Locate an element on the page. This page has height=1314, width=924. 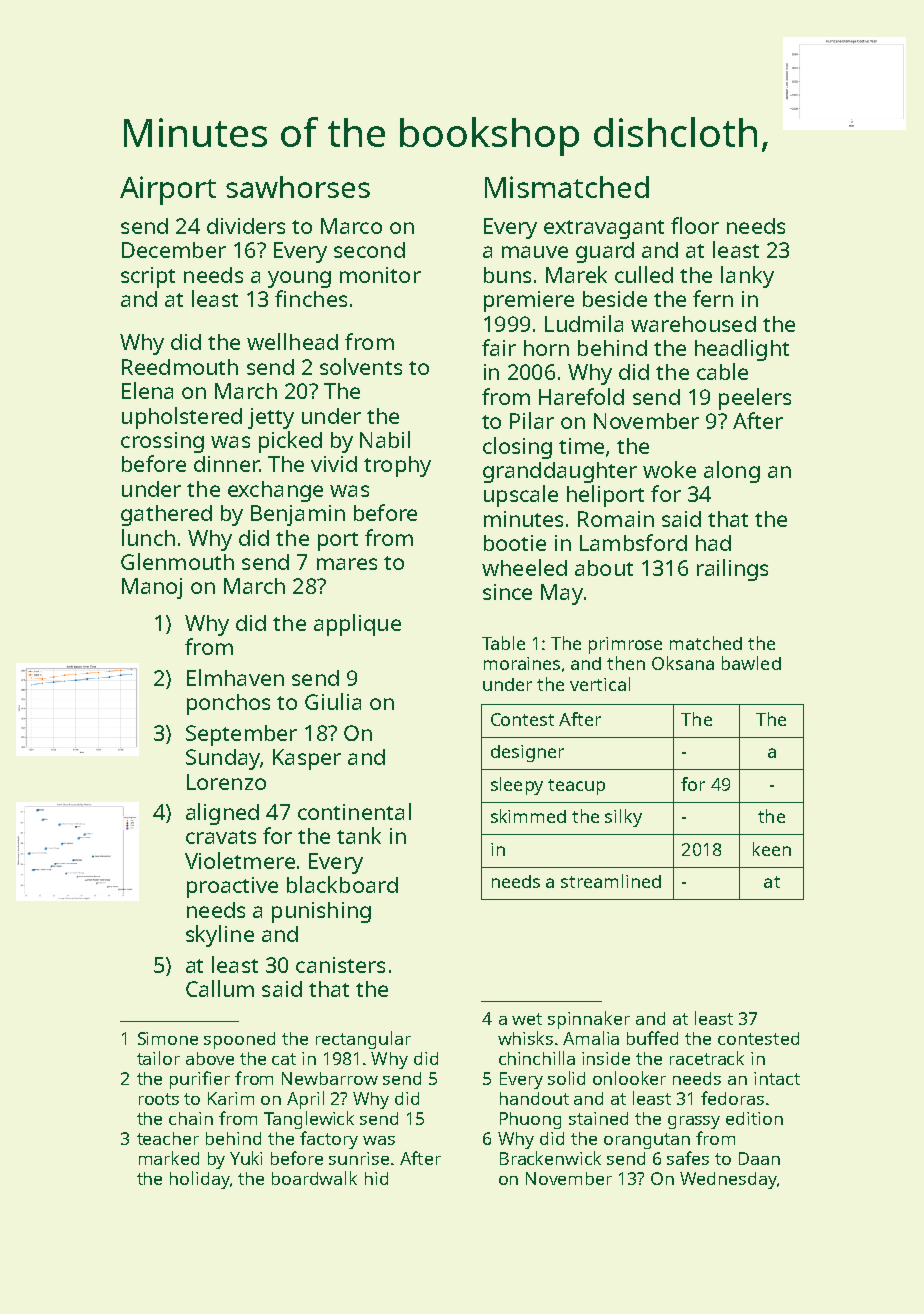
holiday is located at coordinates (200, 1180).
